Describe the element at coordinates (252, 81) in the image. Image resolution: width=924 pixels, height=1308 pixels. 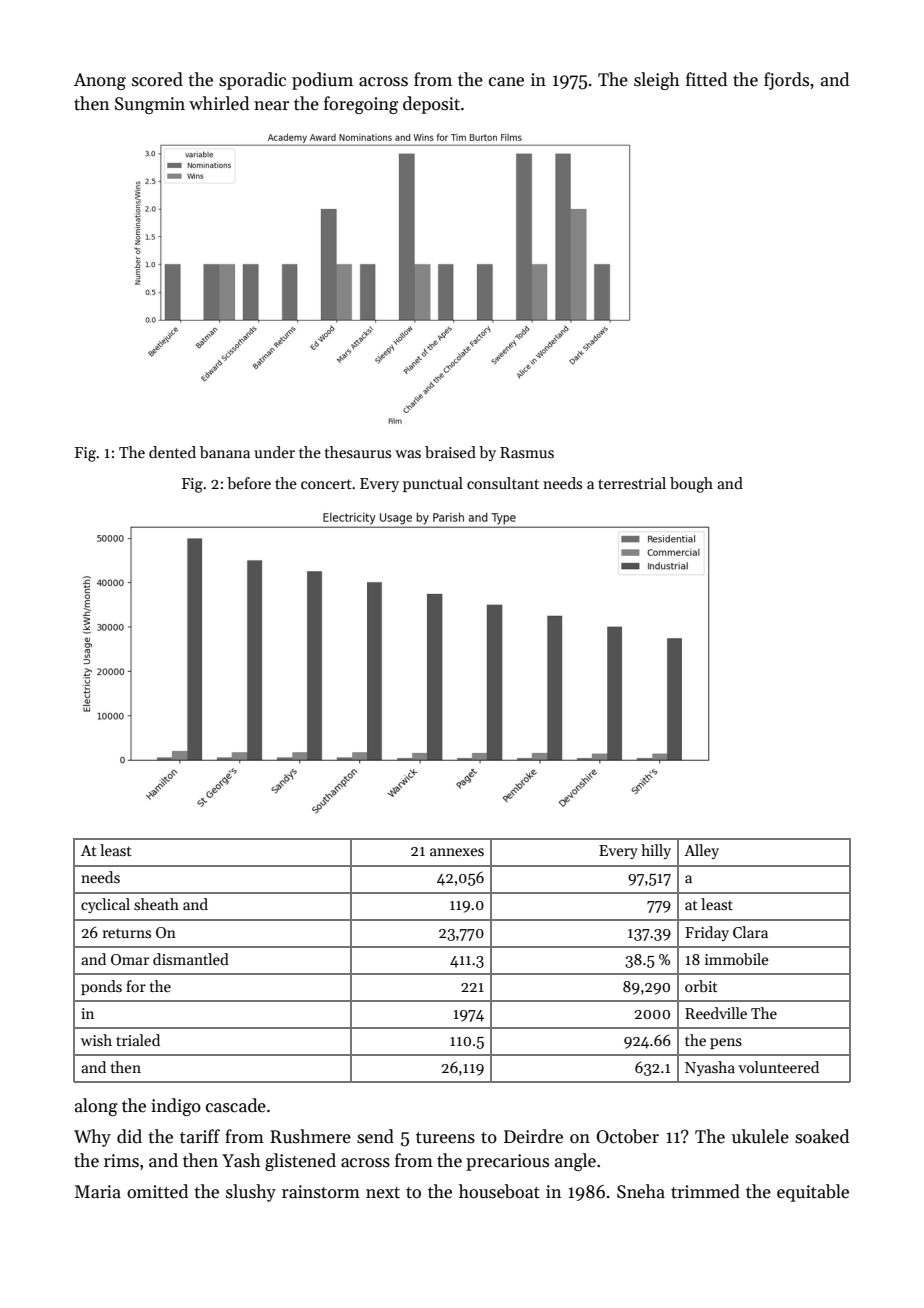
I see `sporadic` at that location.
